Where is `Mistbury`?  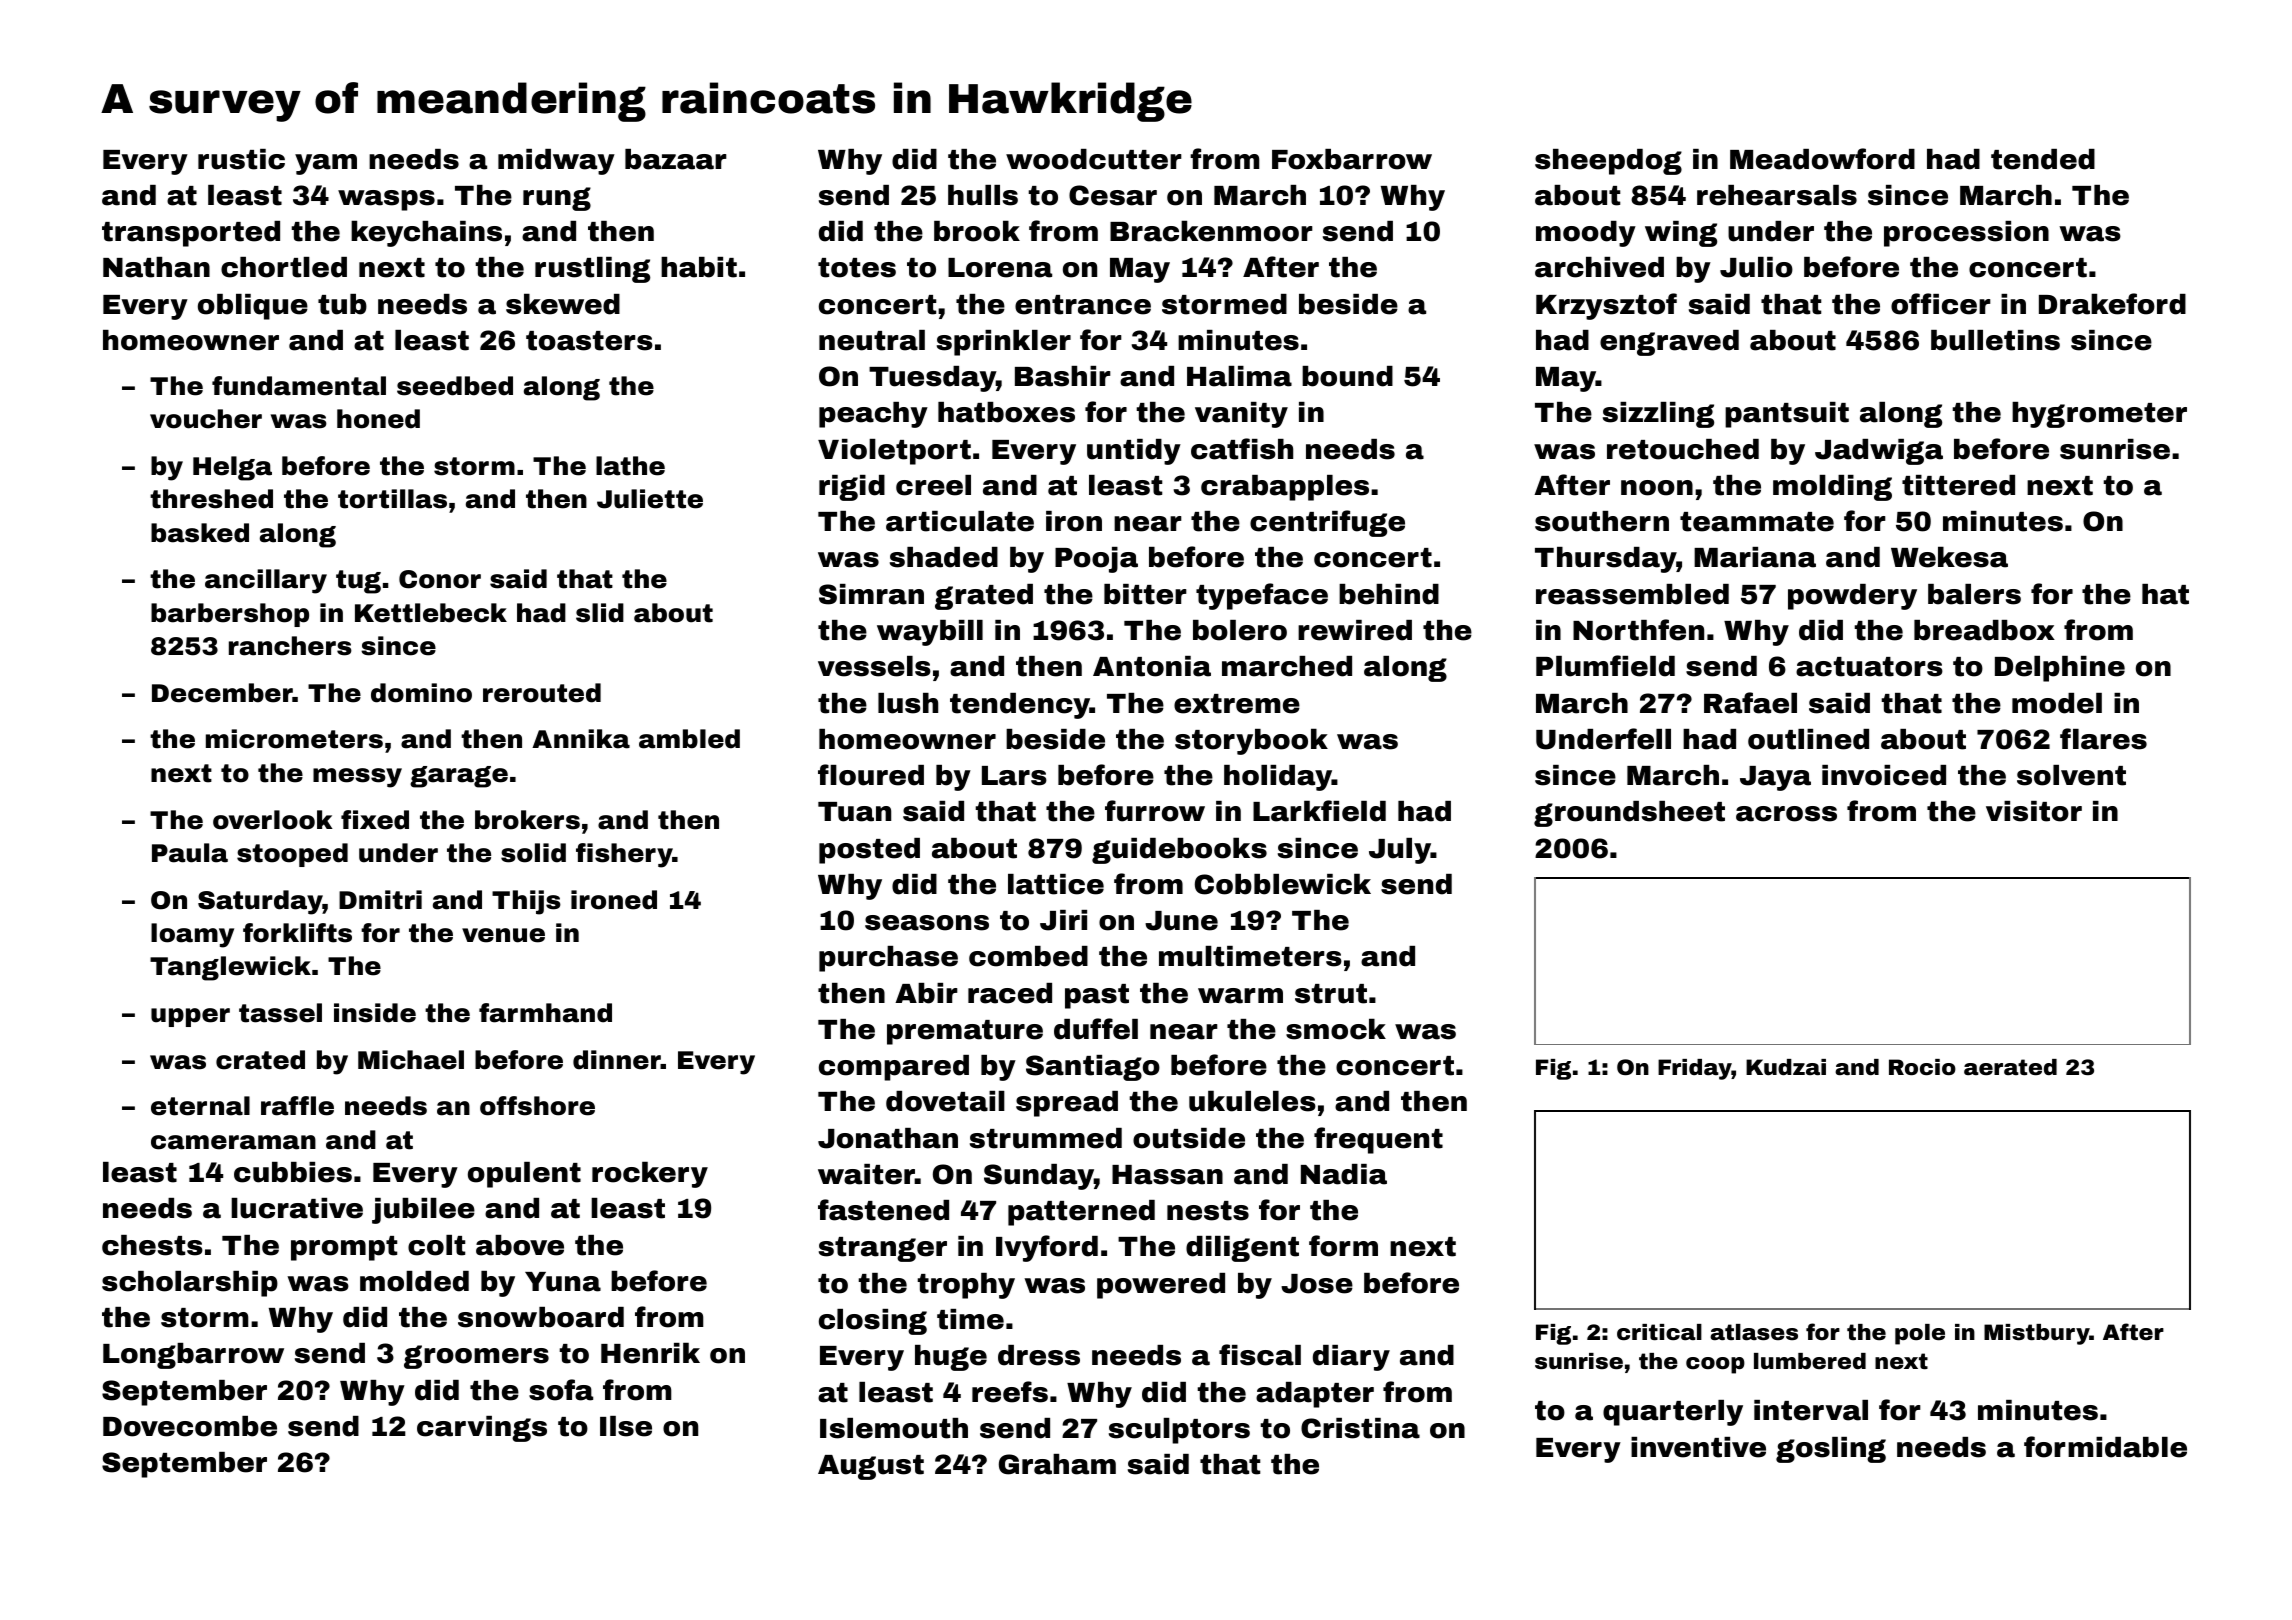
Mistbury is located at coordinates (2037, 1334).
